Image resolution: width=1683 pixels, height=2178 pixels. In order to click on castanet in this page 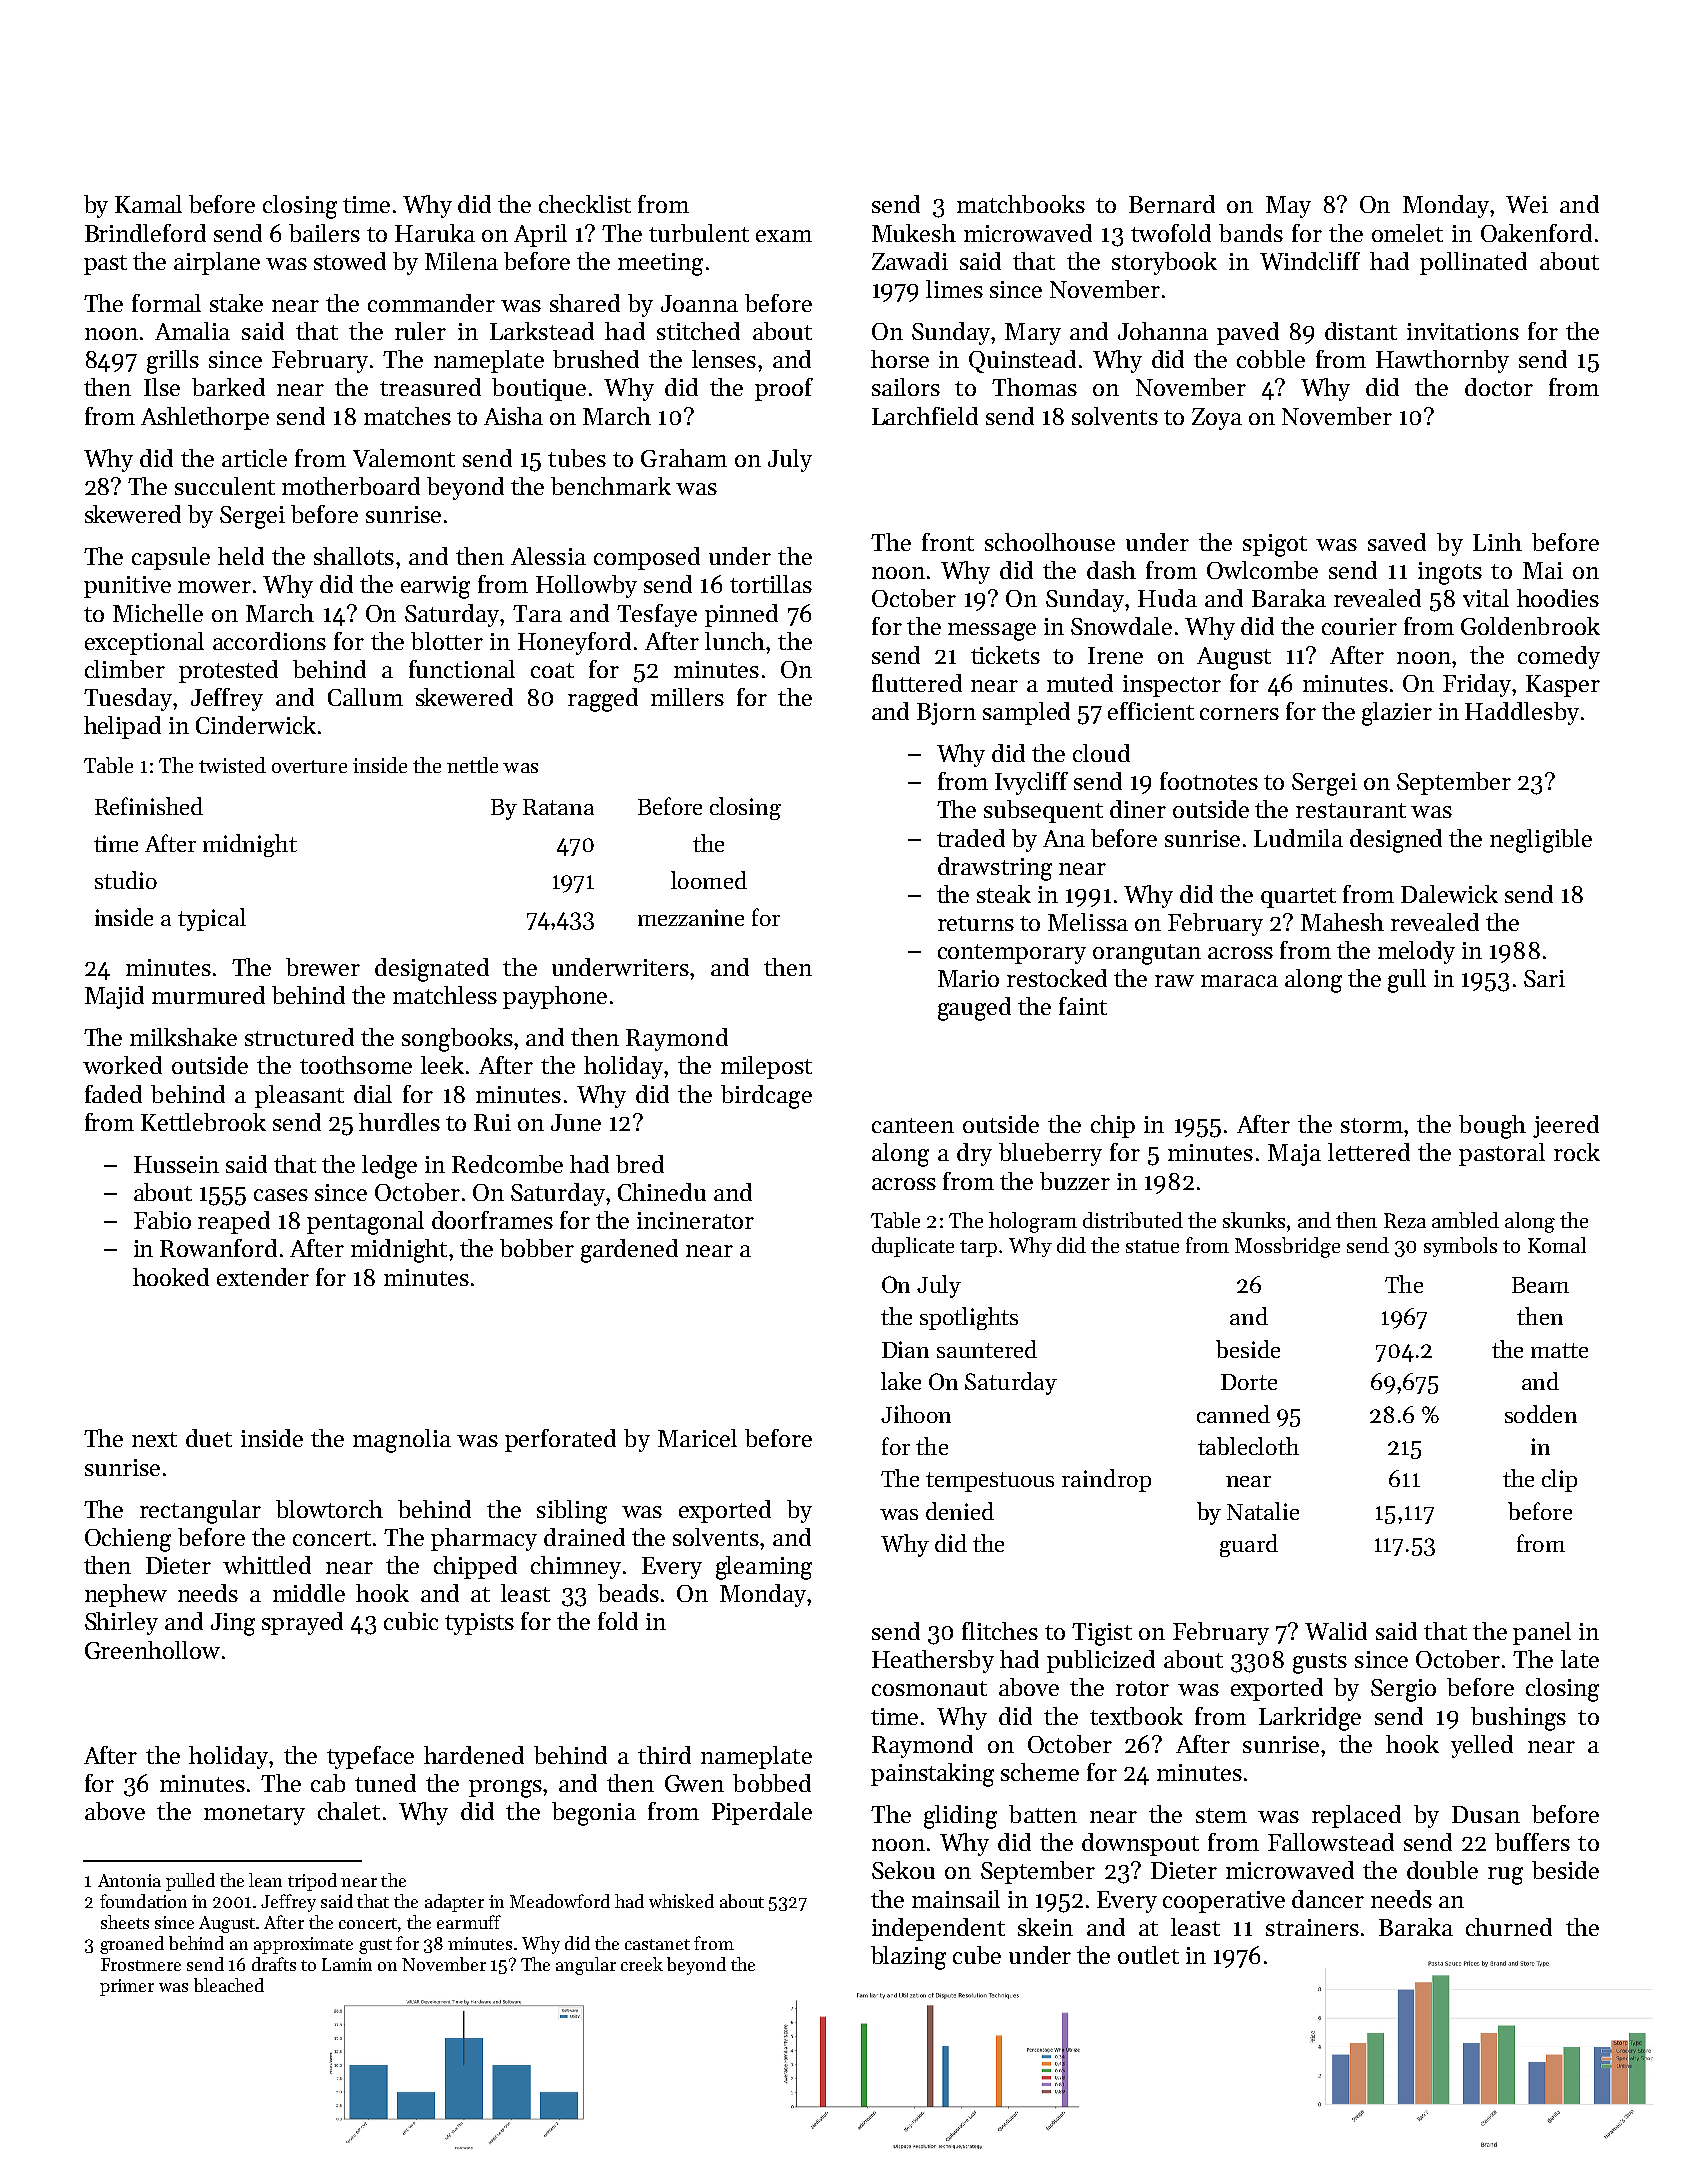, I will do `click(657, 1944)`.
